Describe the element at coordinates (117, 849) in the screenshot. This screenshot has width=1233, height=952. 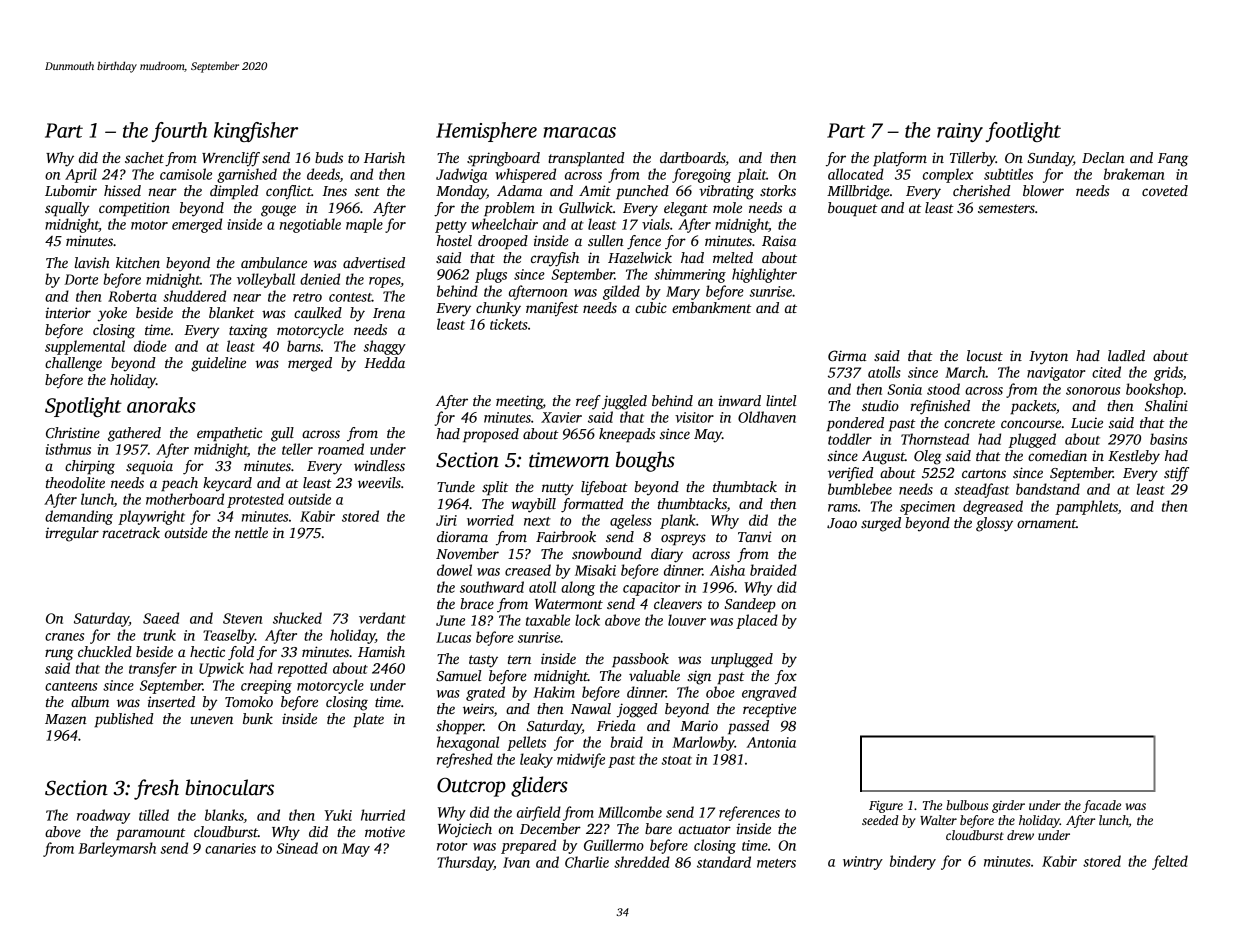
I see `Barleymarsh` at that location.
